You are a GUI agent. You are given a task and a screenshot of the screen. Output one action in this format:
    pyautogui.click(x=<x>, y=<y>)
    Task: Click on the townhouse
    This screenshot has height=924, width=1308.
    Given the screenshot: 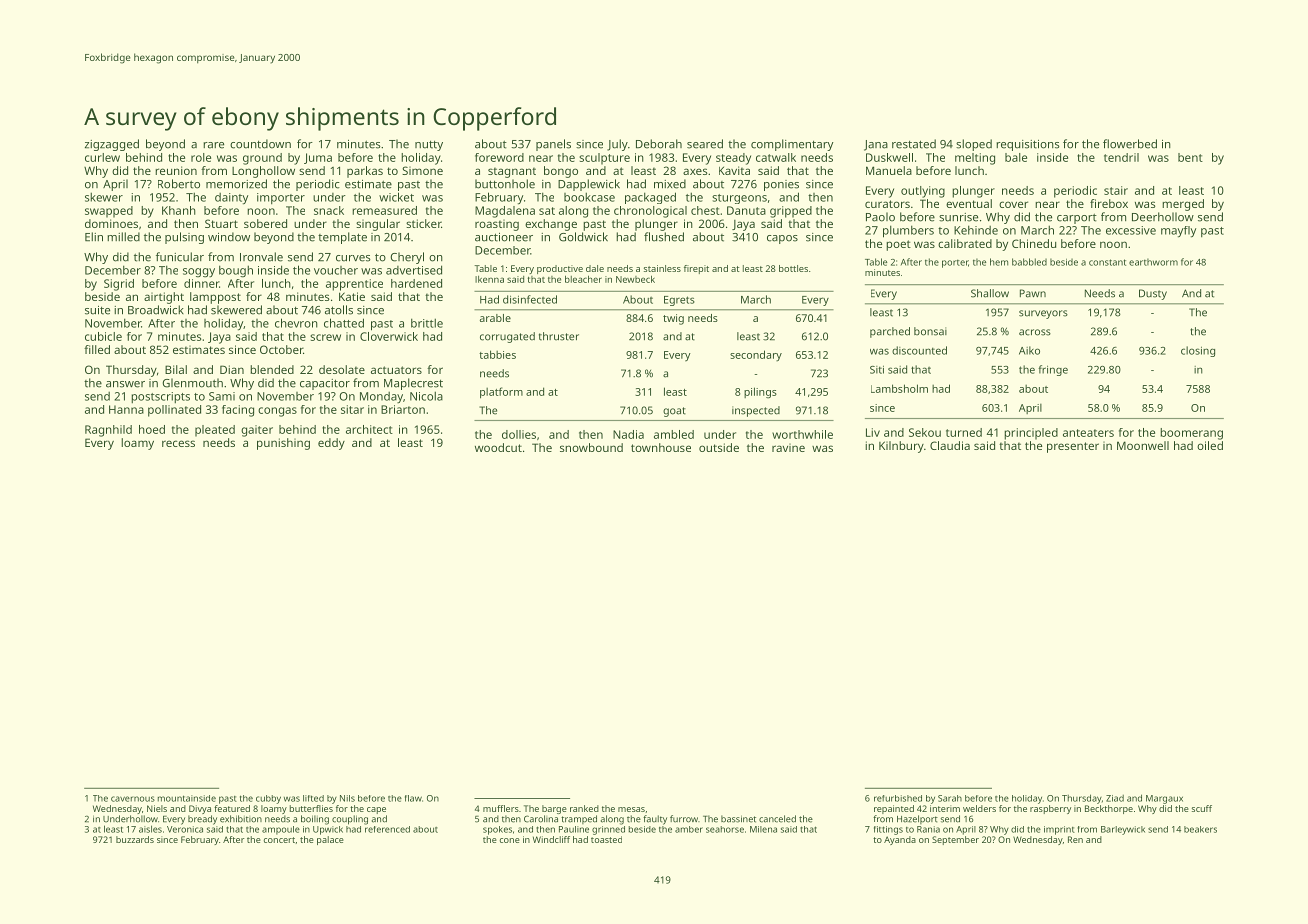 What is the action you would take?
    pyautogui.click(x=661, y=447)
